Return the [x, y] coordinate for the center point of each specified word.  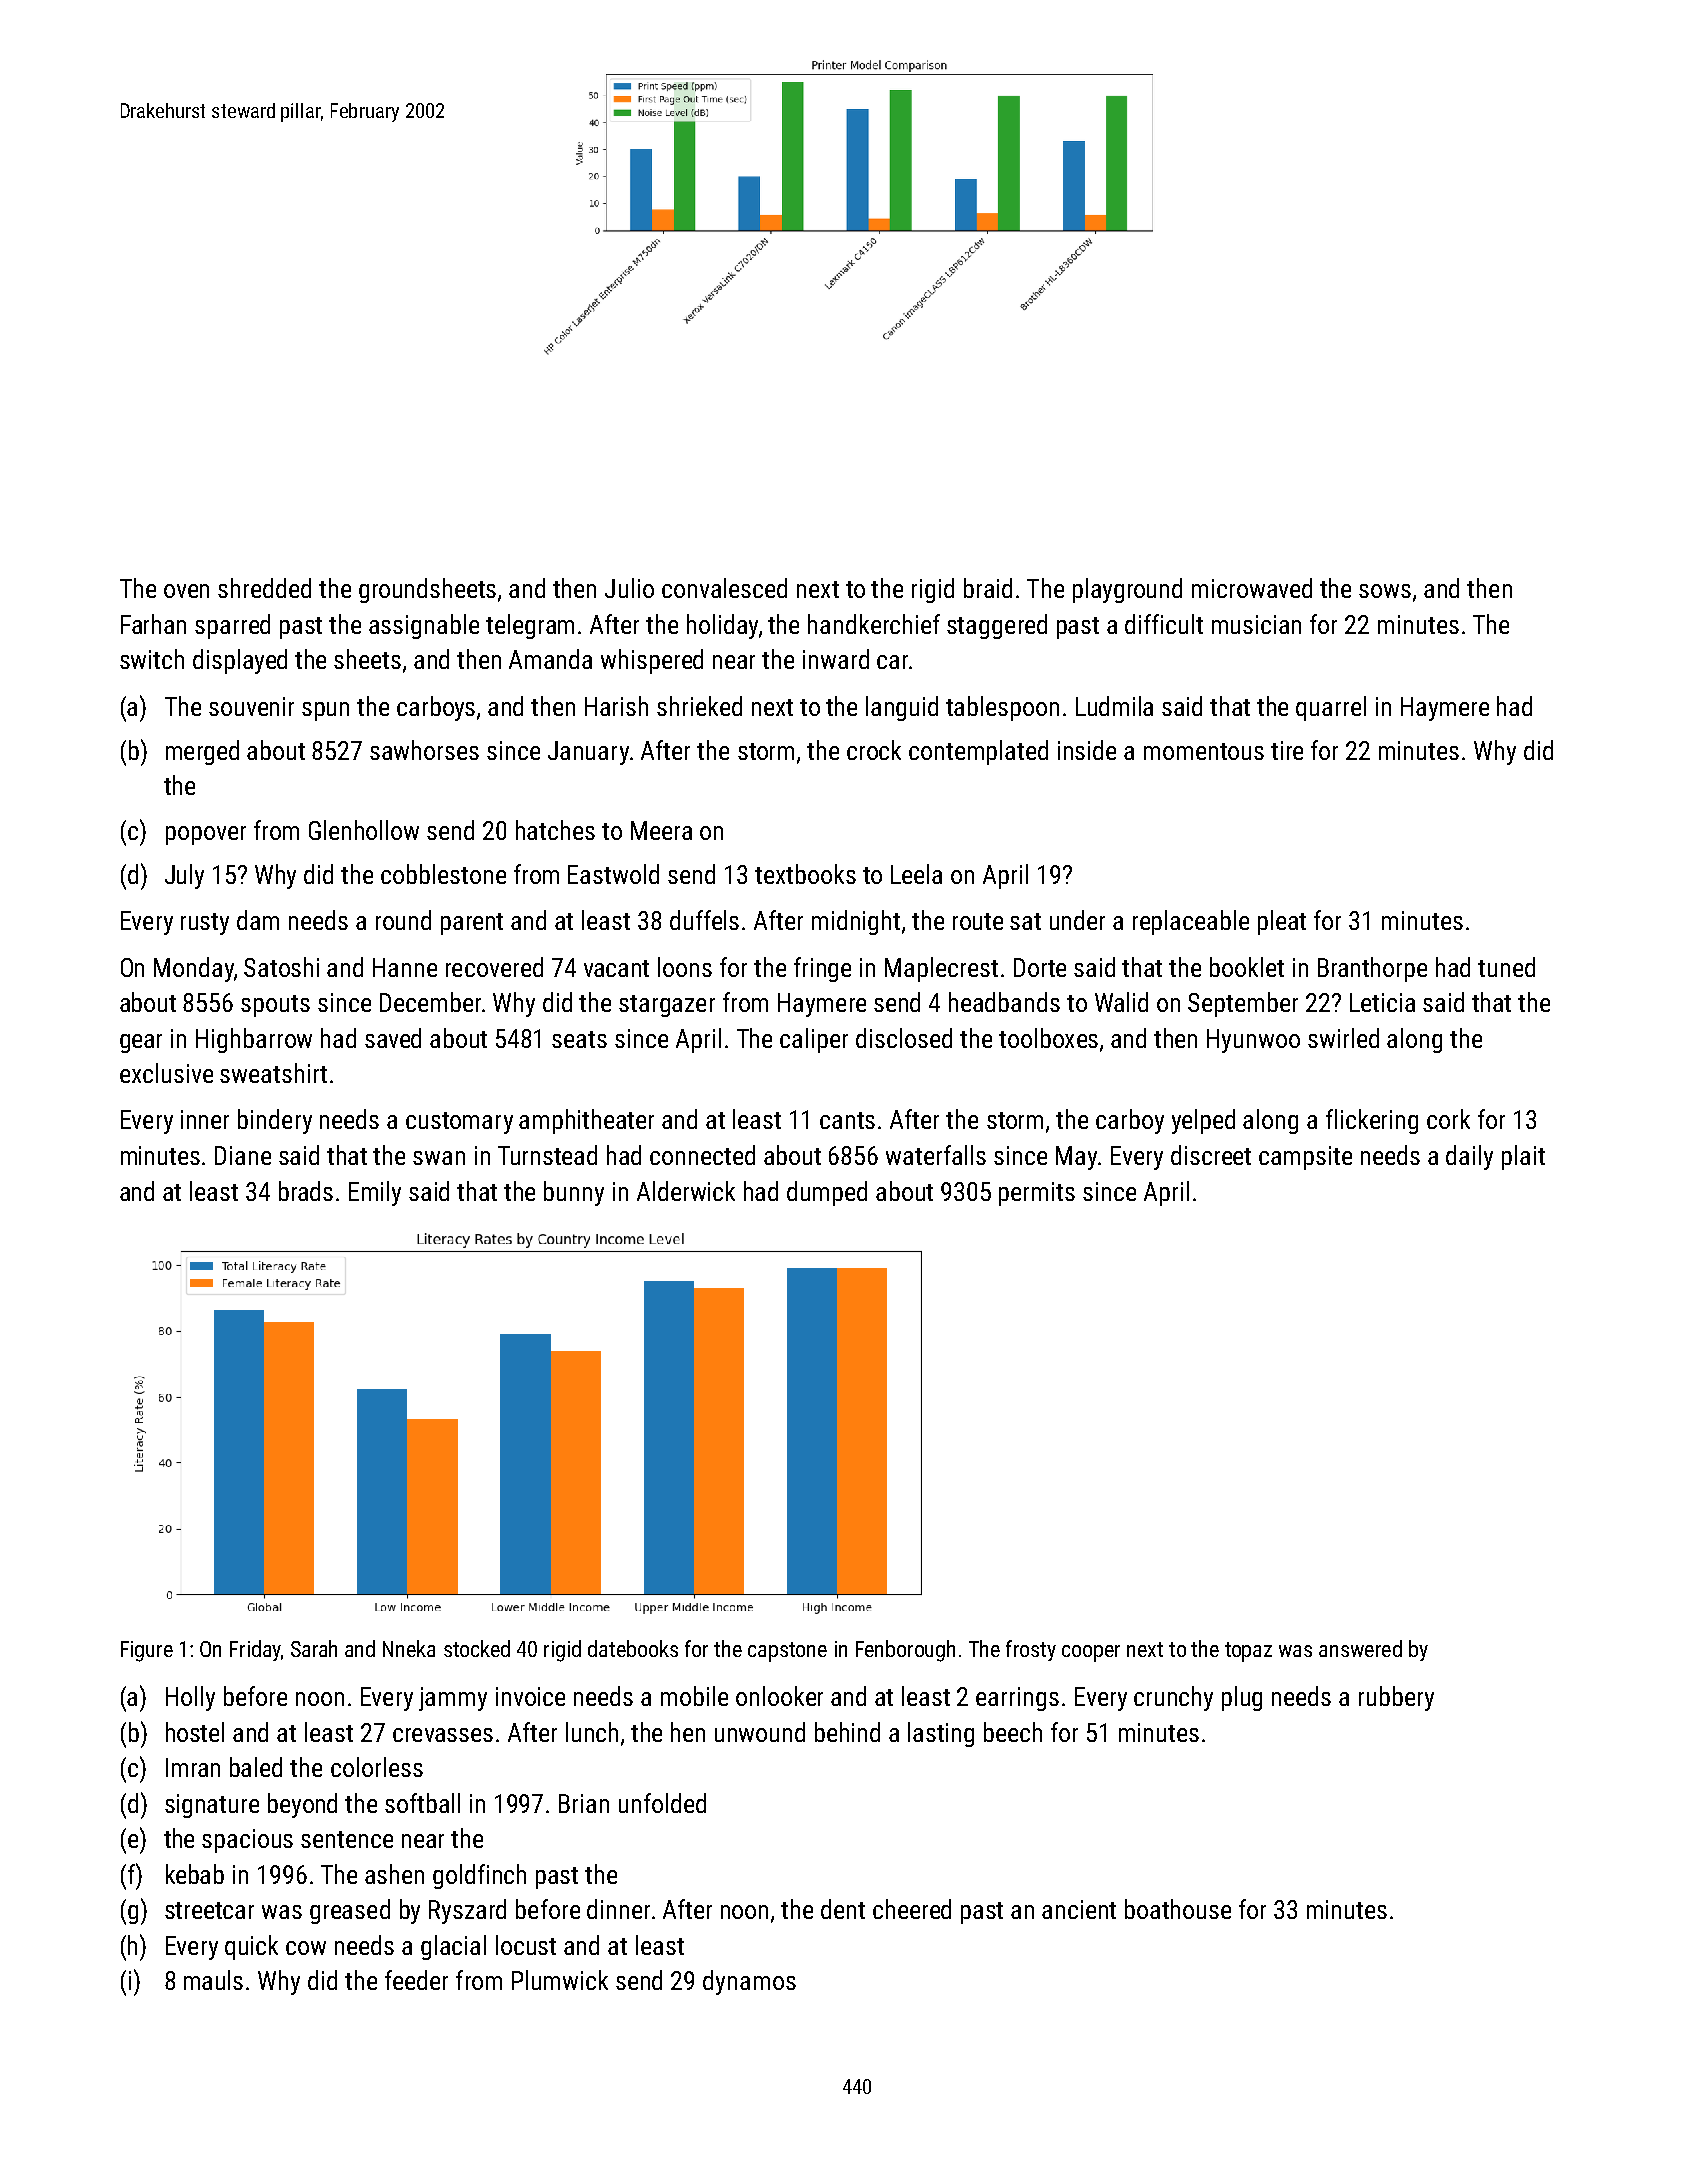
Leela [916, 874]
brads [306, 1191]
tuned [1506, 967]
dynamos [749, 1982]
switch [152, 659]
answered [1360, 1648]
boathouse [1178, 1909]
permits [1037, 1194]
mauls [213, 1980]
